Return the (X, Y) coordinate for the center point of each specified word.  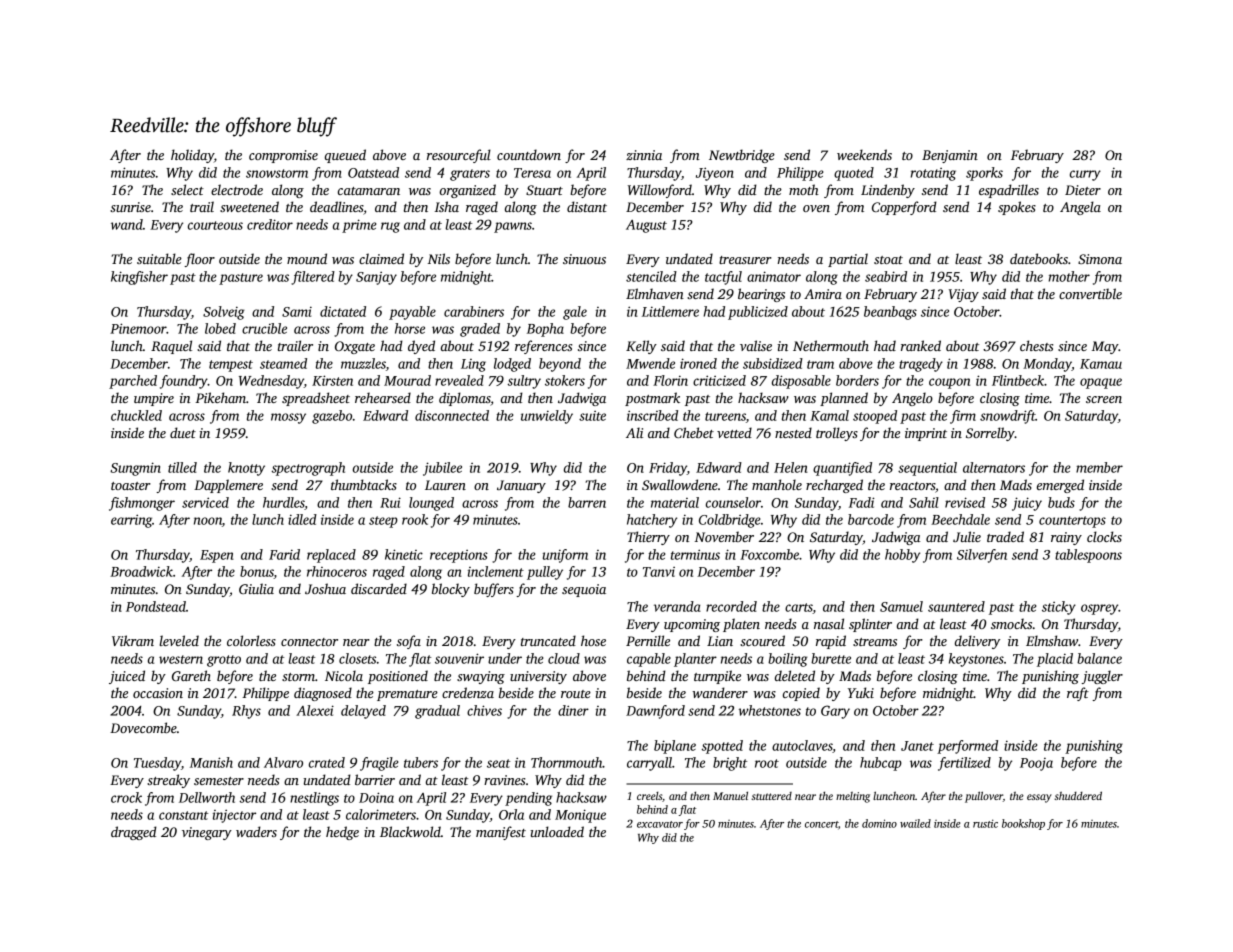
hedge (342, 833)
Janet (917, 746)
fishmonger (142, 504)
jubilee (442, 469)
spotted (722, 747)
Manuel (730, 795)
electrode (237, 189)
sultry (524, 382)
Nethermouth (831, 345)
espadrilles (1009, 191)
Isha (447, 206)
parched (133, 382)
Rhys (246, 712)
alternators (994, 467)
